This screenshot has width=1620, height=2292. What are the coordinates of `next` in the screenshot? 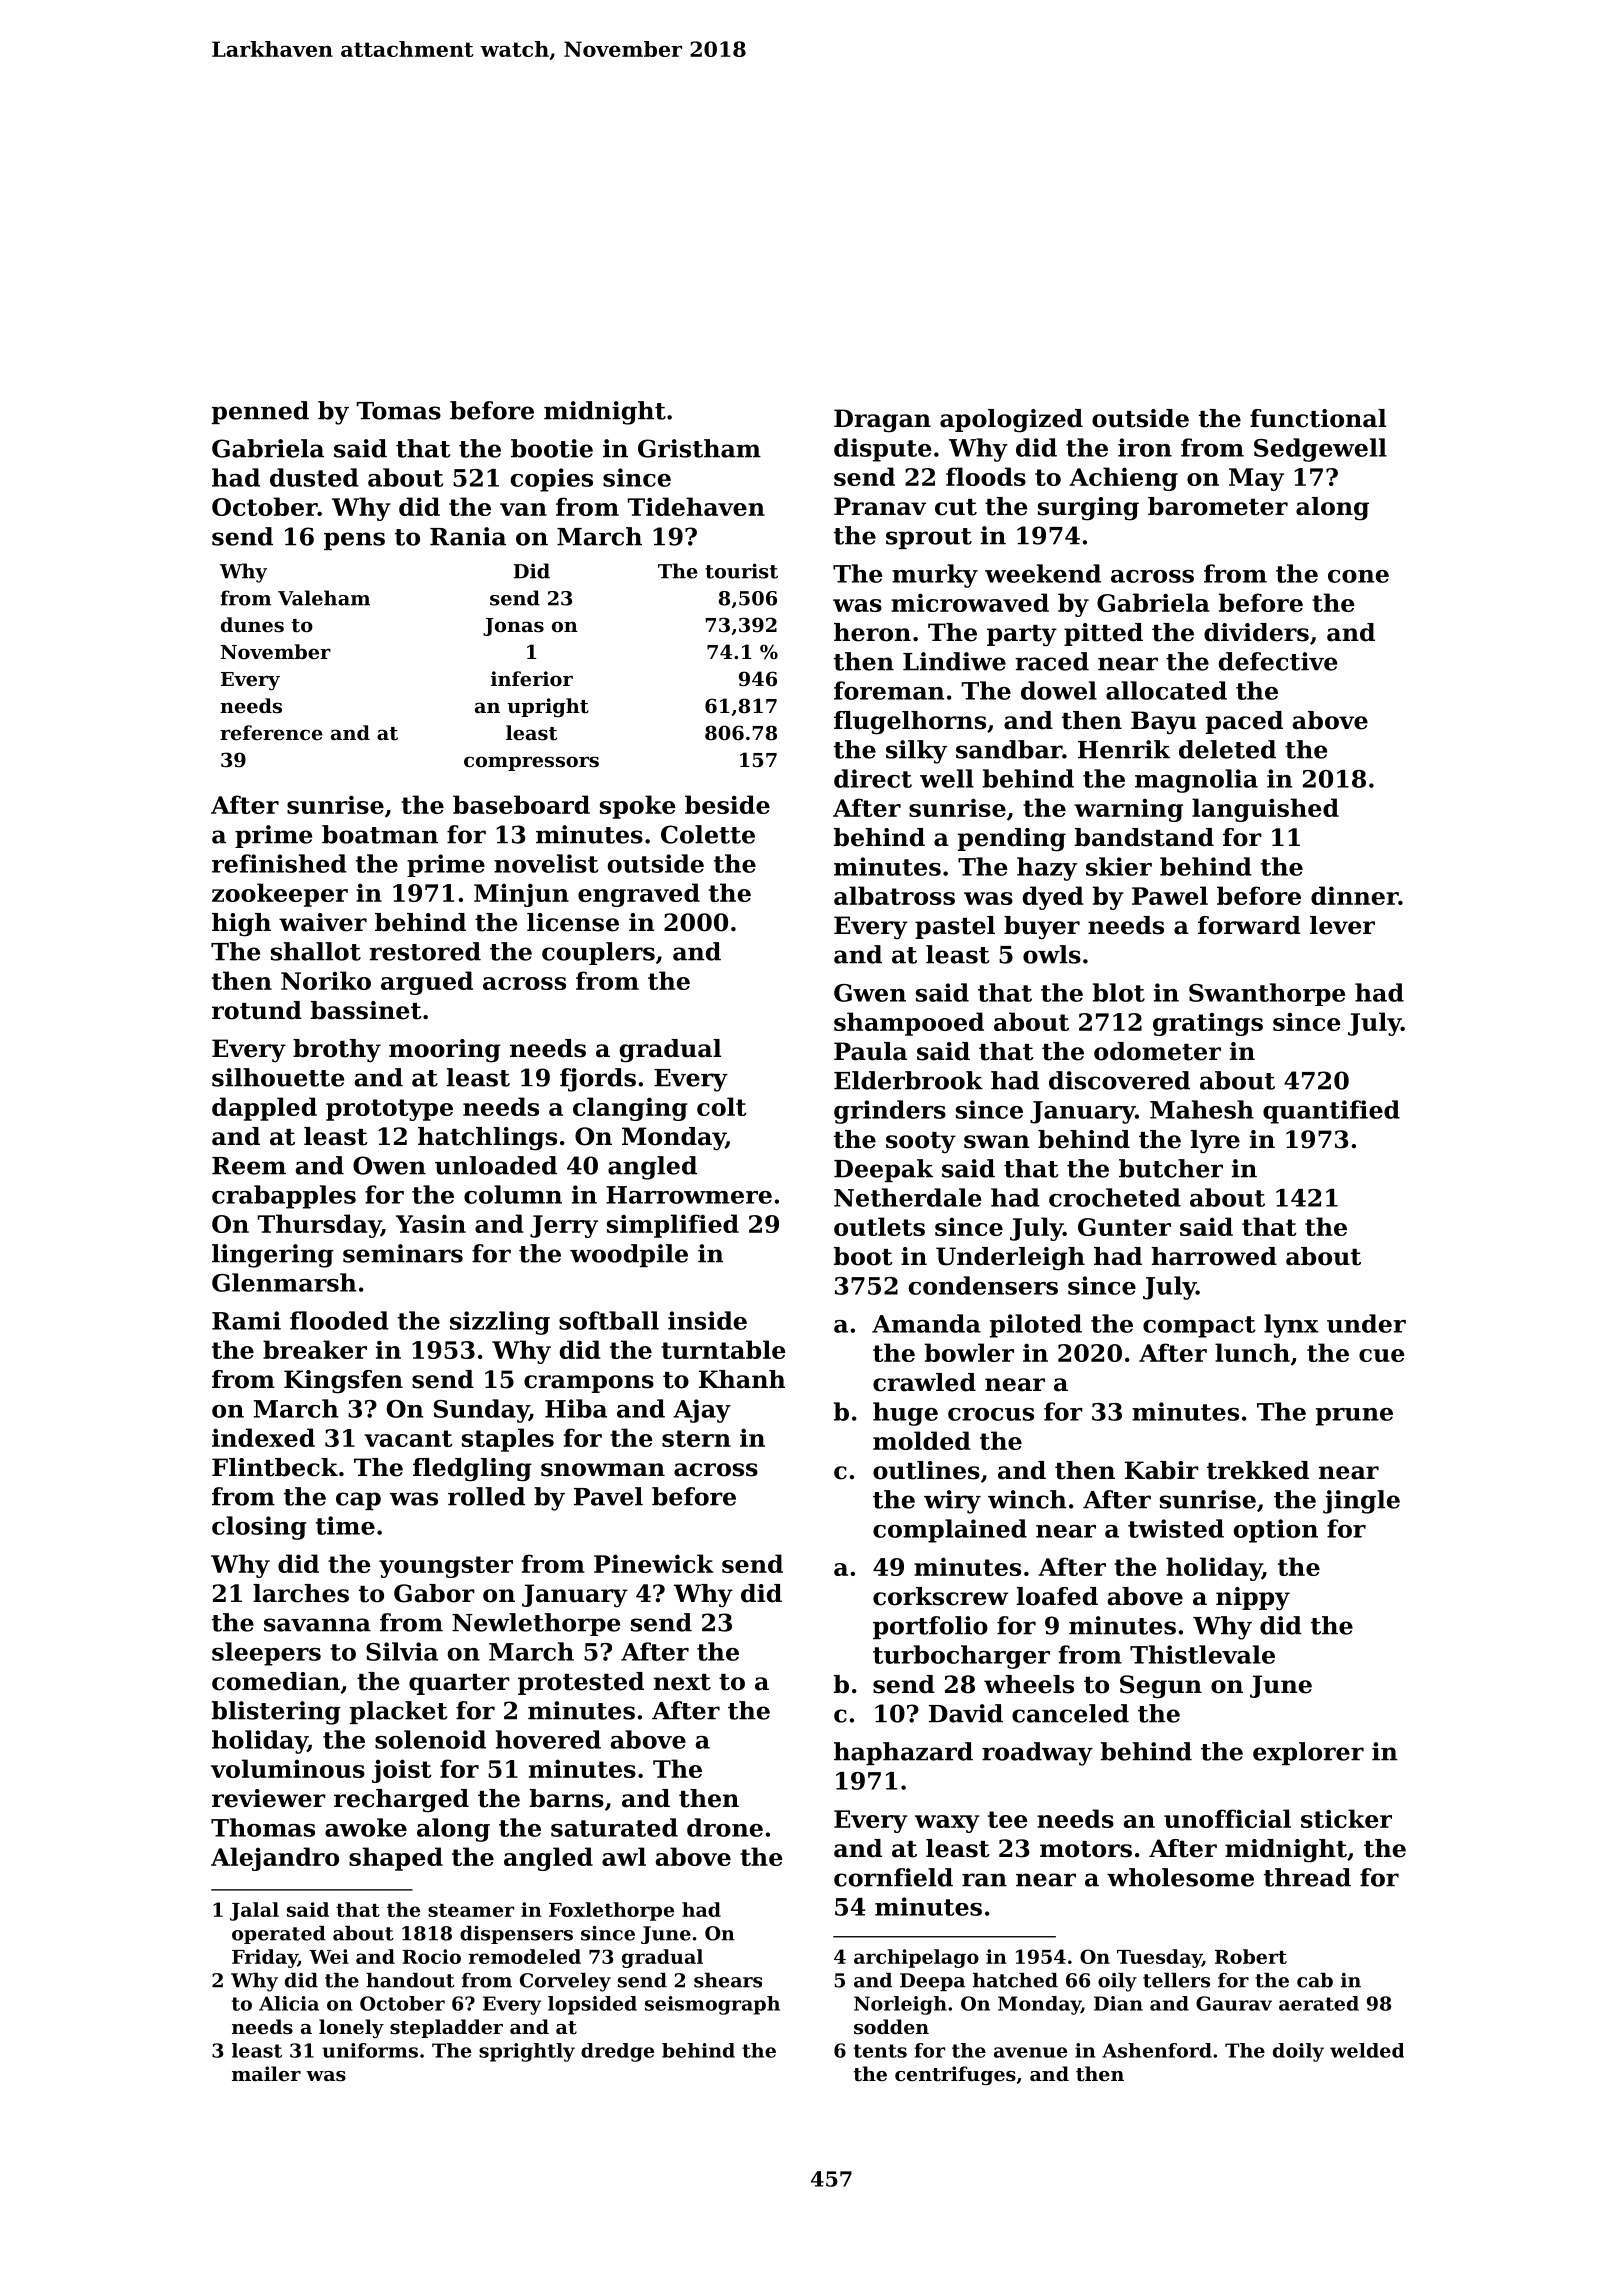 It's located at (682, 1682).
